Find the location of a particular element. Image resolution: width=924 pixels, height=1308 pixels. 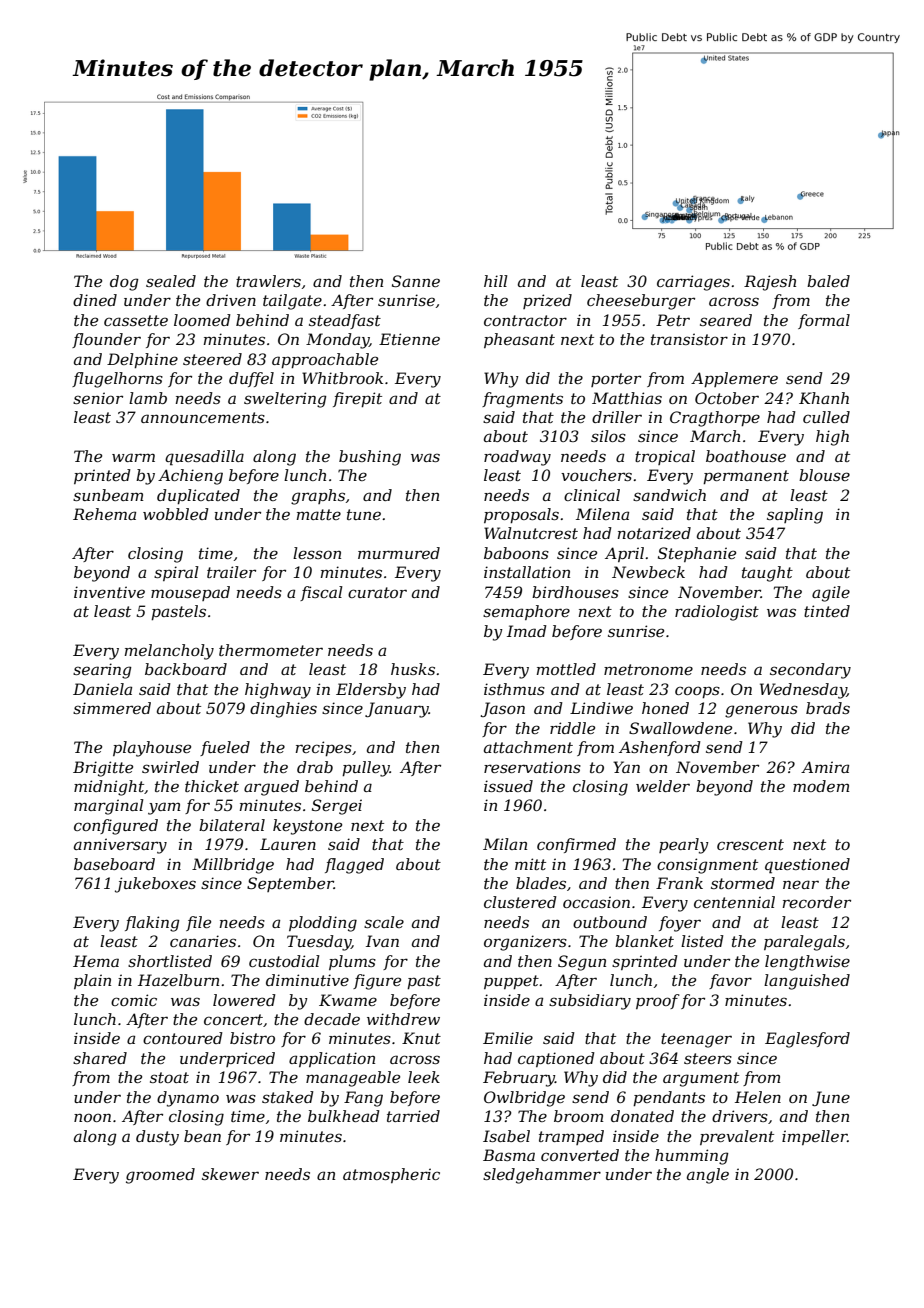

carriages is located at coordinates (693, 283).
